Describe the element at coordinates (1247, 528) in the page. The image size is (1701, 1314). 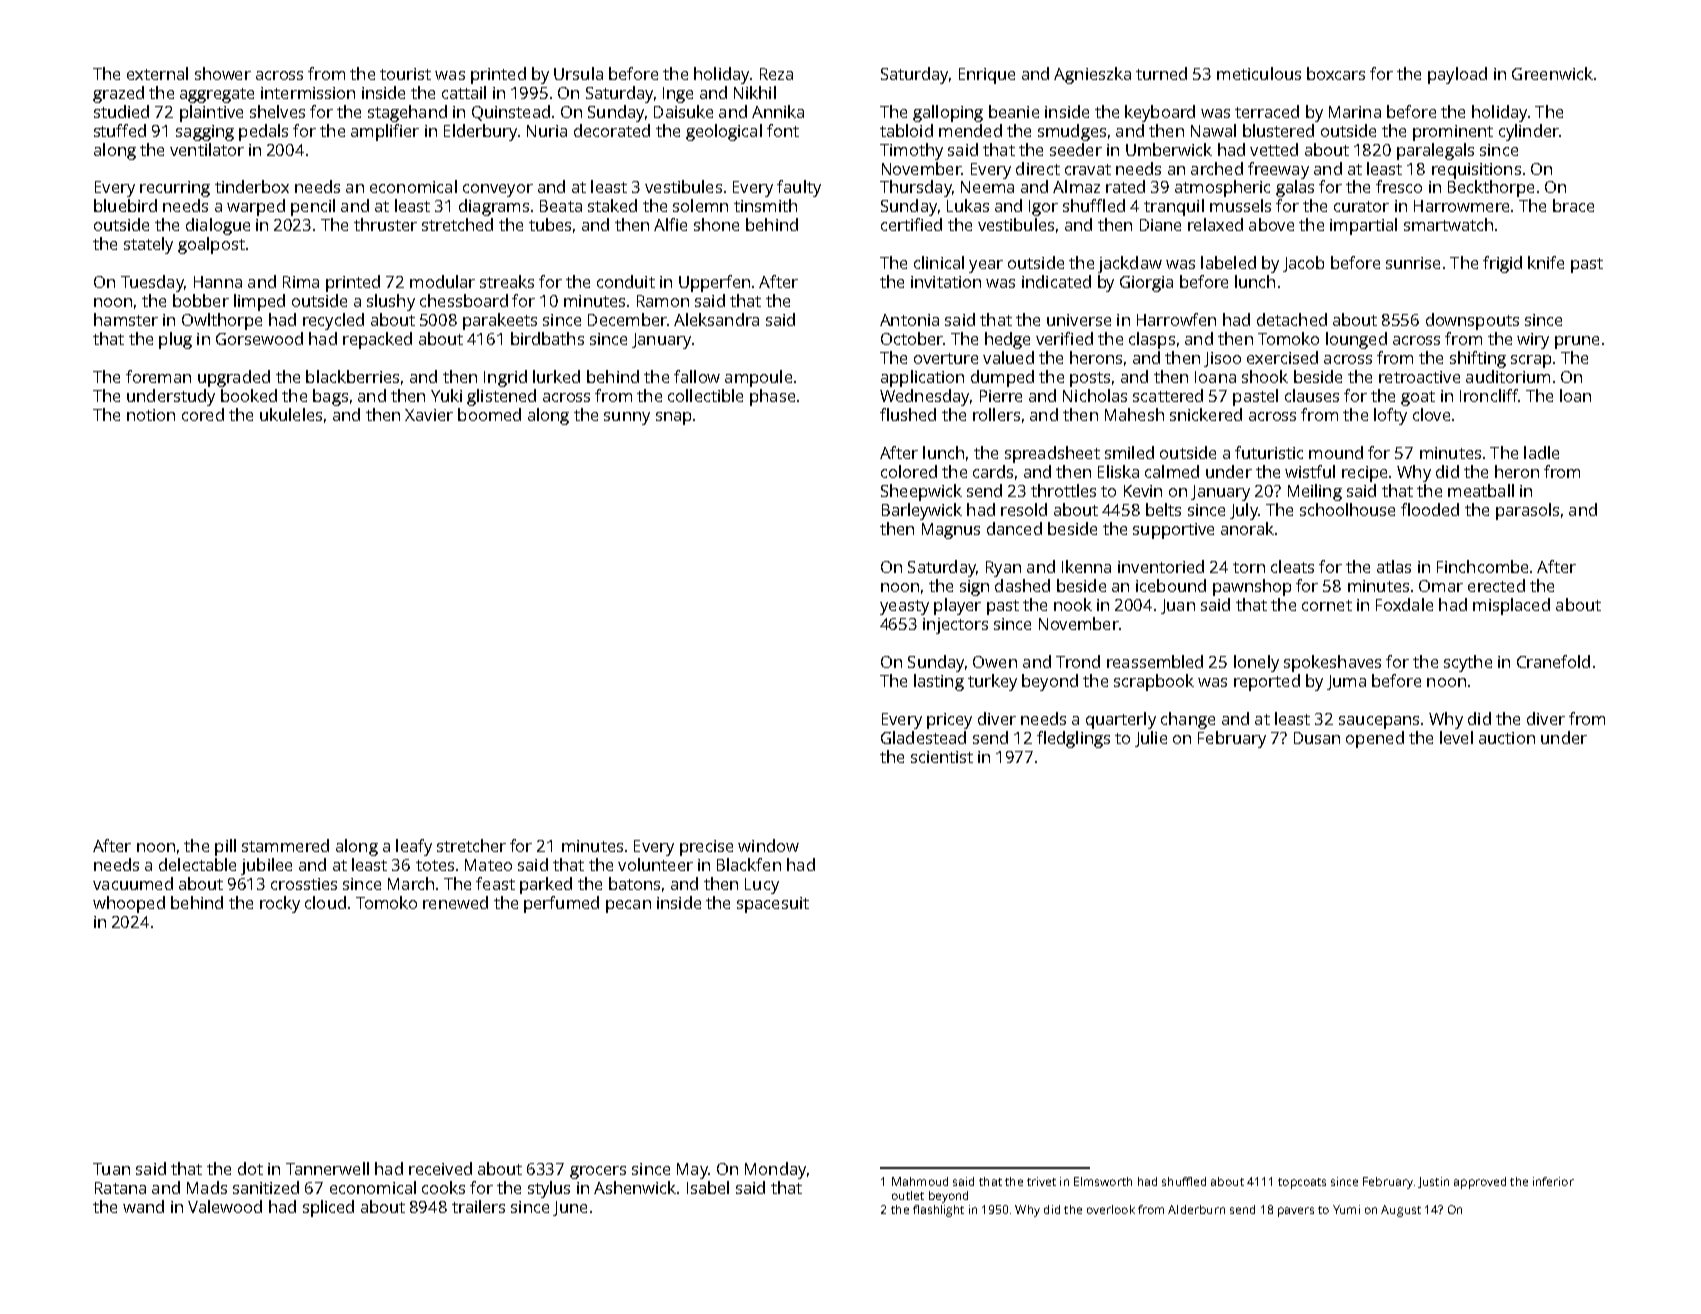
I see `anorak` at that location.
